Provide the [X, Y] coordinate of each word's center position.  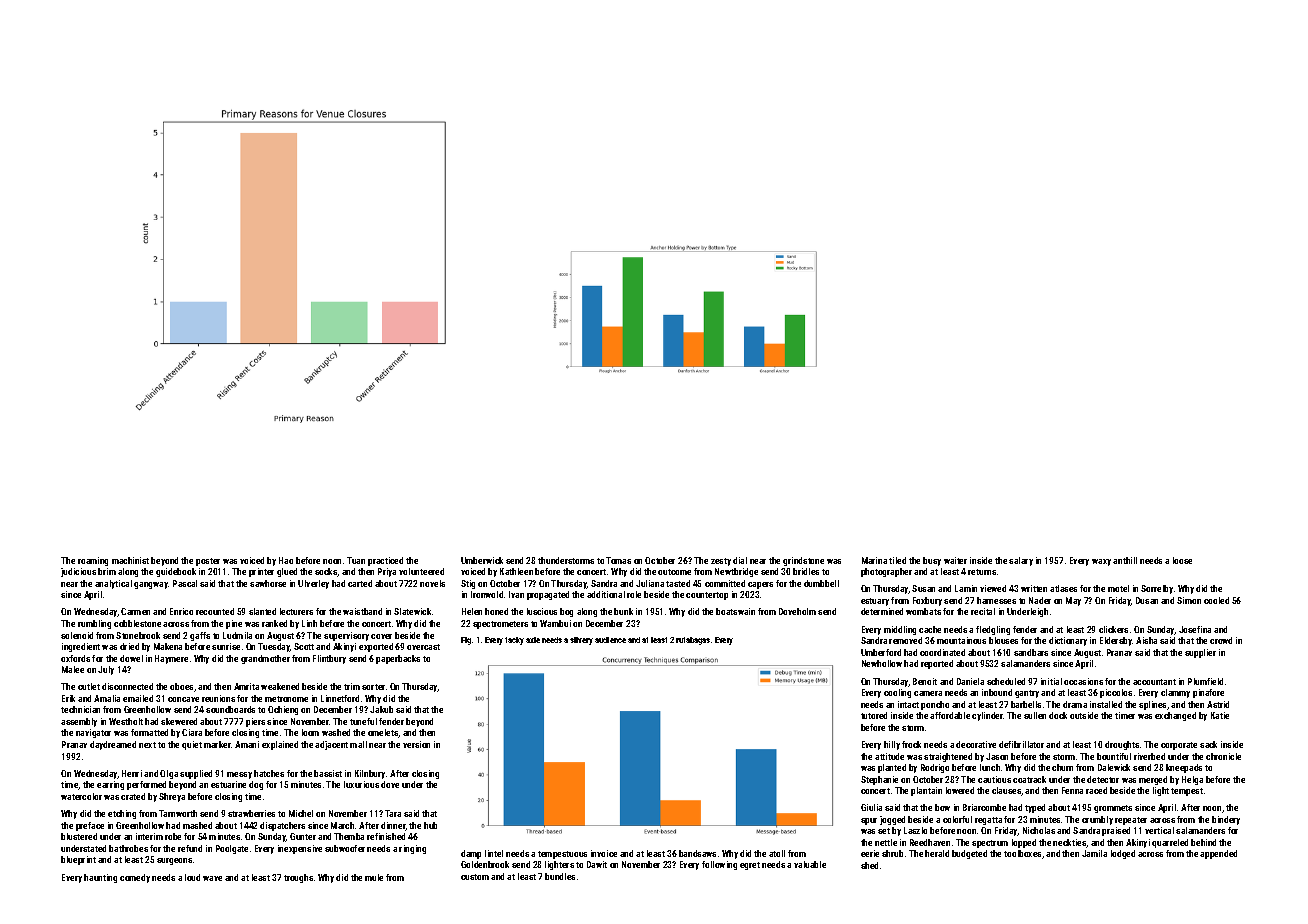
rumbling [94, 624]
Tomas [618, 560]
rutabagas [693, 641]
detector [1103, 779]
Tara [393, 813]
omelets [383, 733]
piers [255, 722]
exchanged [1175, 716]
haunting [100, 878]
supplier [1200, 653]
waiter [955, 560]
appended [1218, 854]
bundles [560, 876]
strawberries [251, 813]
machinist [130, 560]
